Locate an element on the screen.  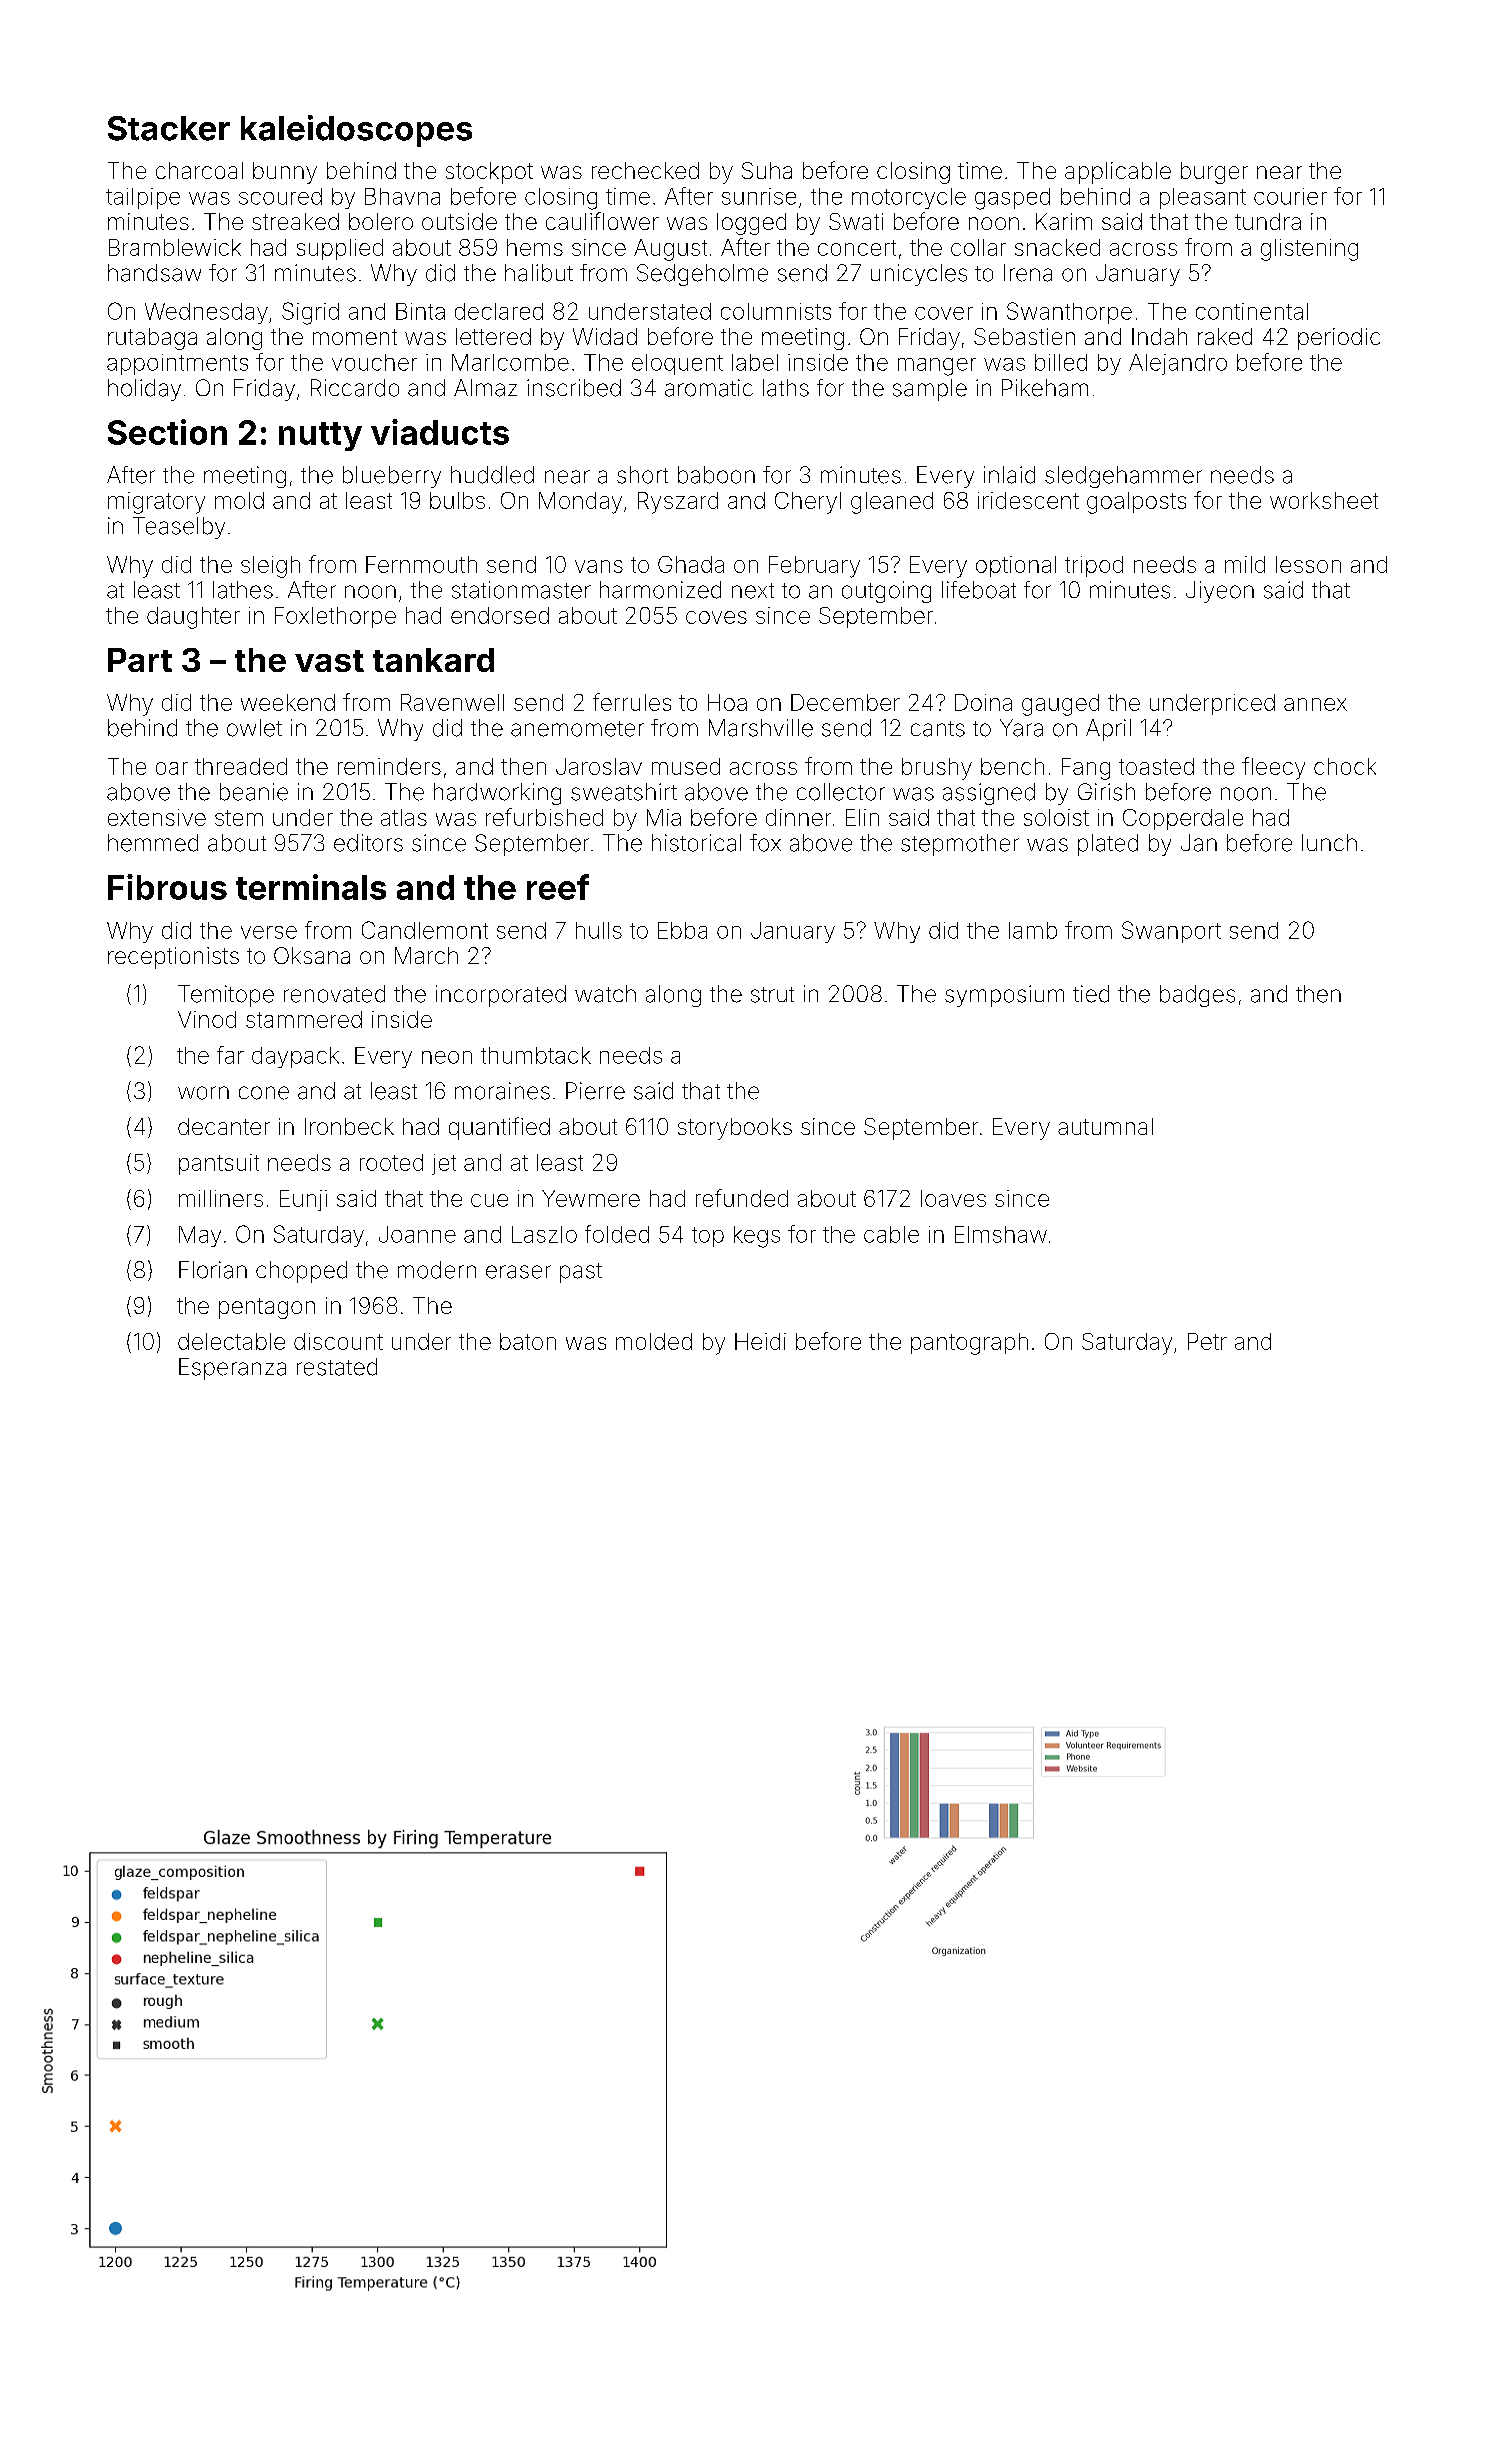
Ebba is located at coordinates (682, 930).
